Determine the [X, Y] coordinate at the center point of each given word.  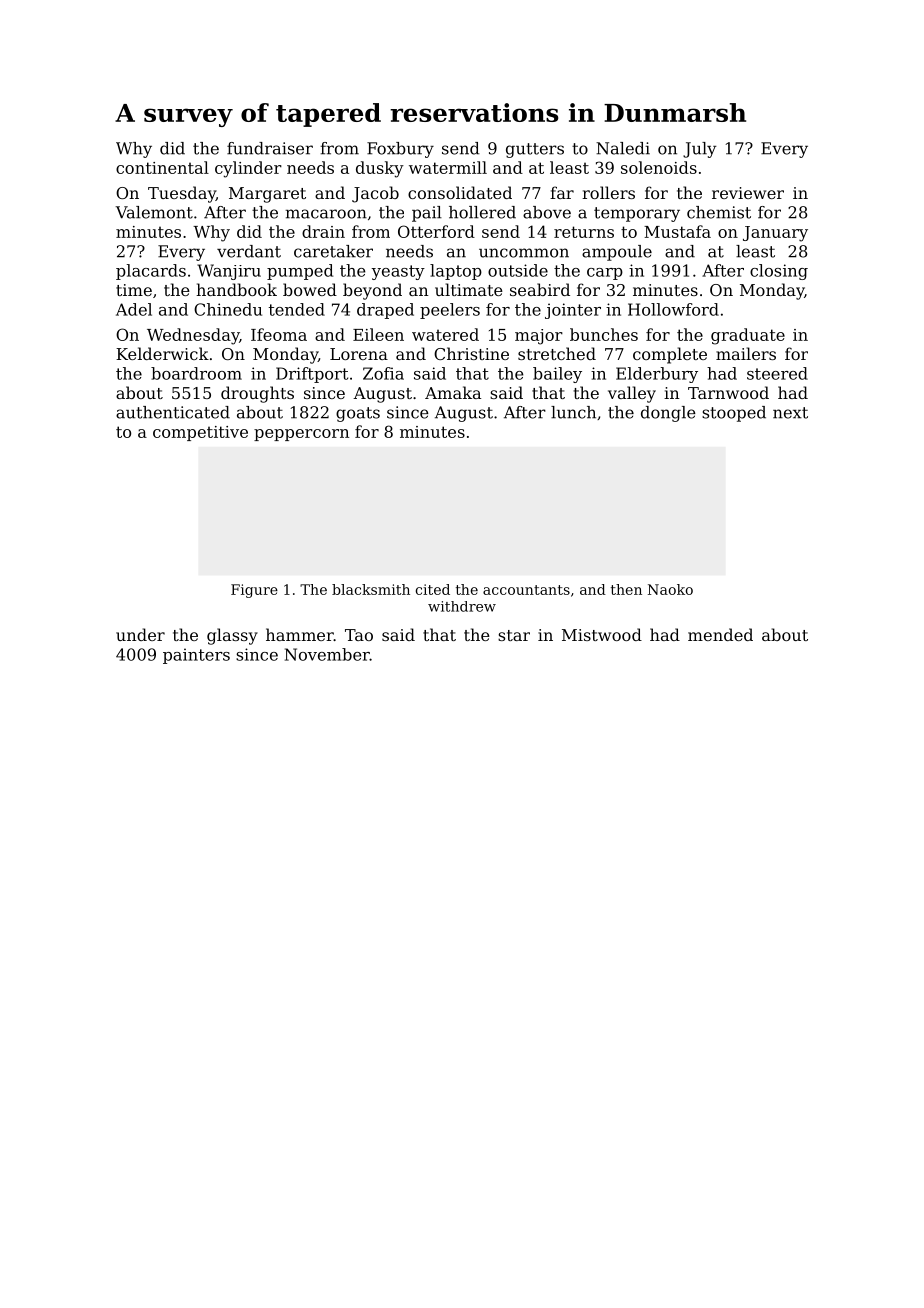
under [140, 634]
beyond [372, 291]
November [327, 654]
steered [777, 373]
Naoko [670, 589]
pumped [300, 272]
